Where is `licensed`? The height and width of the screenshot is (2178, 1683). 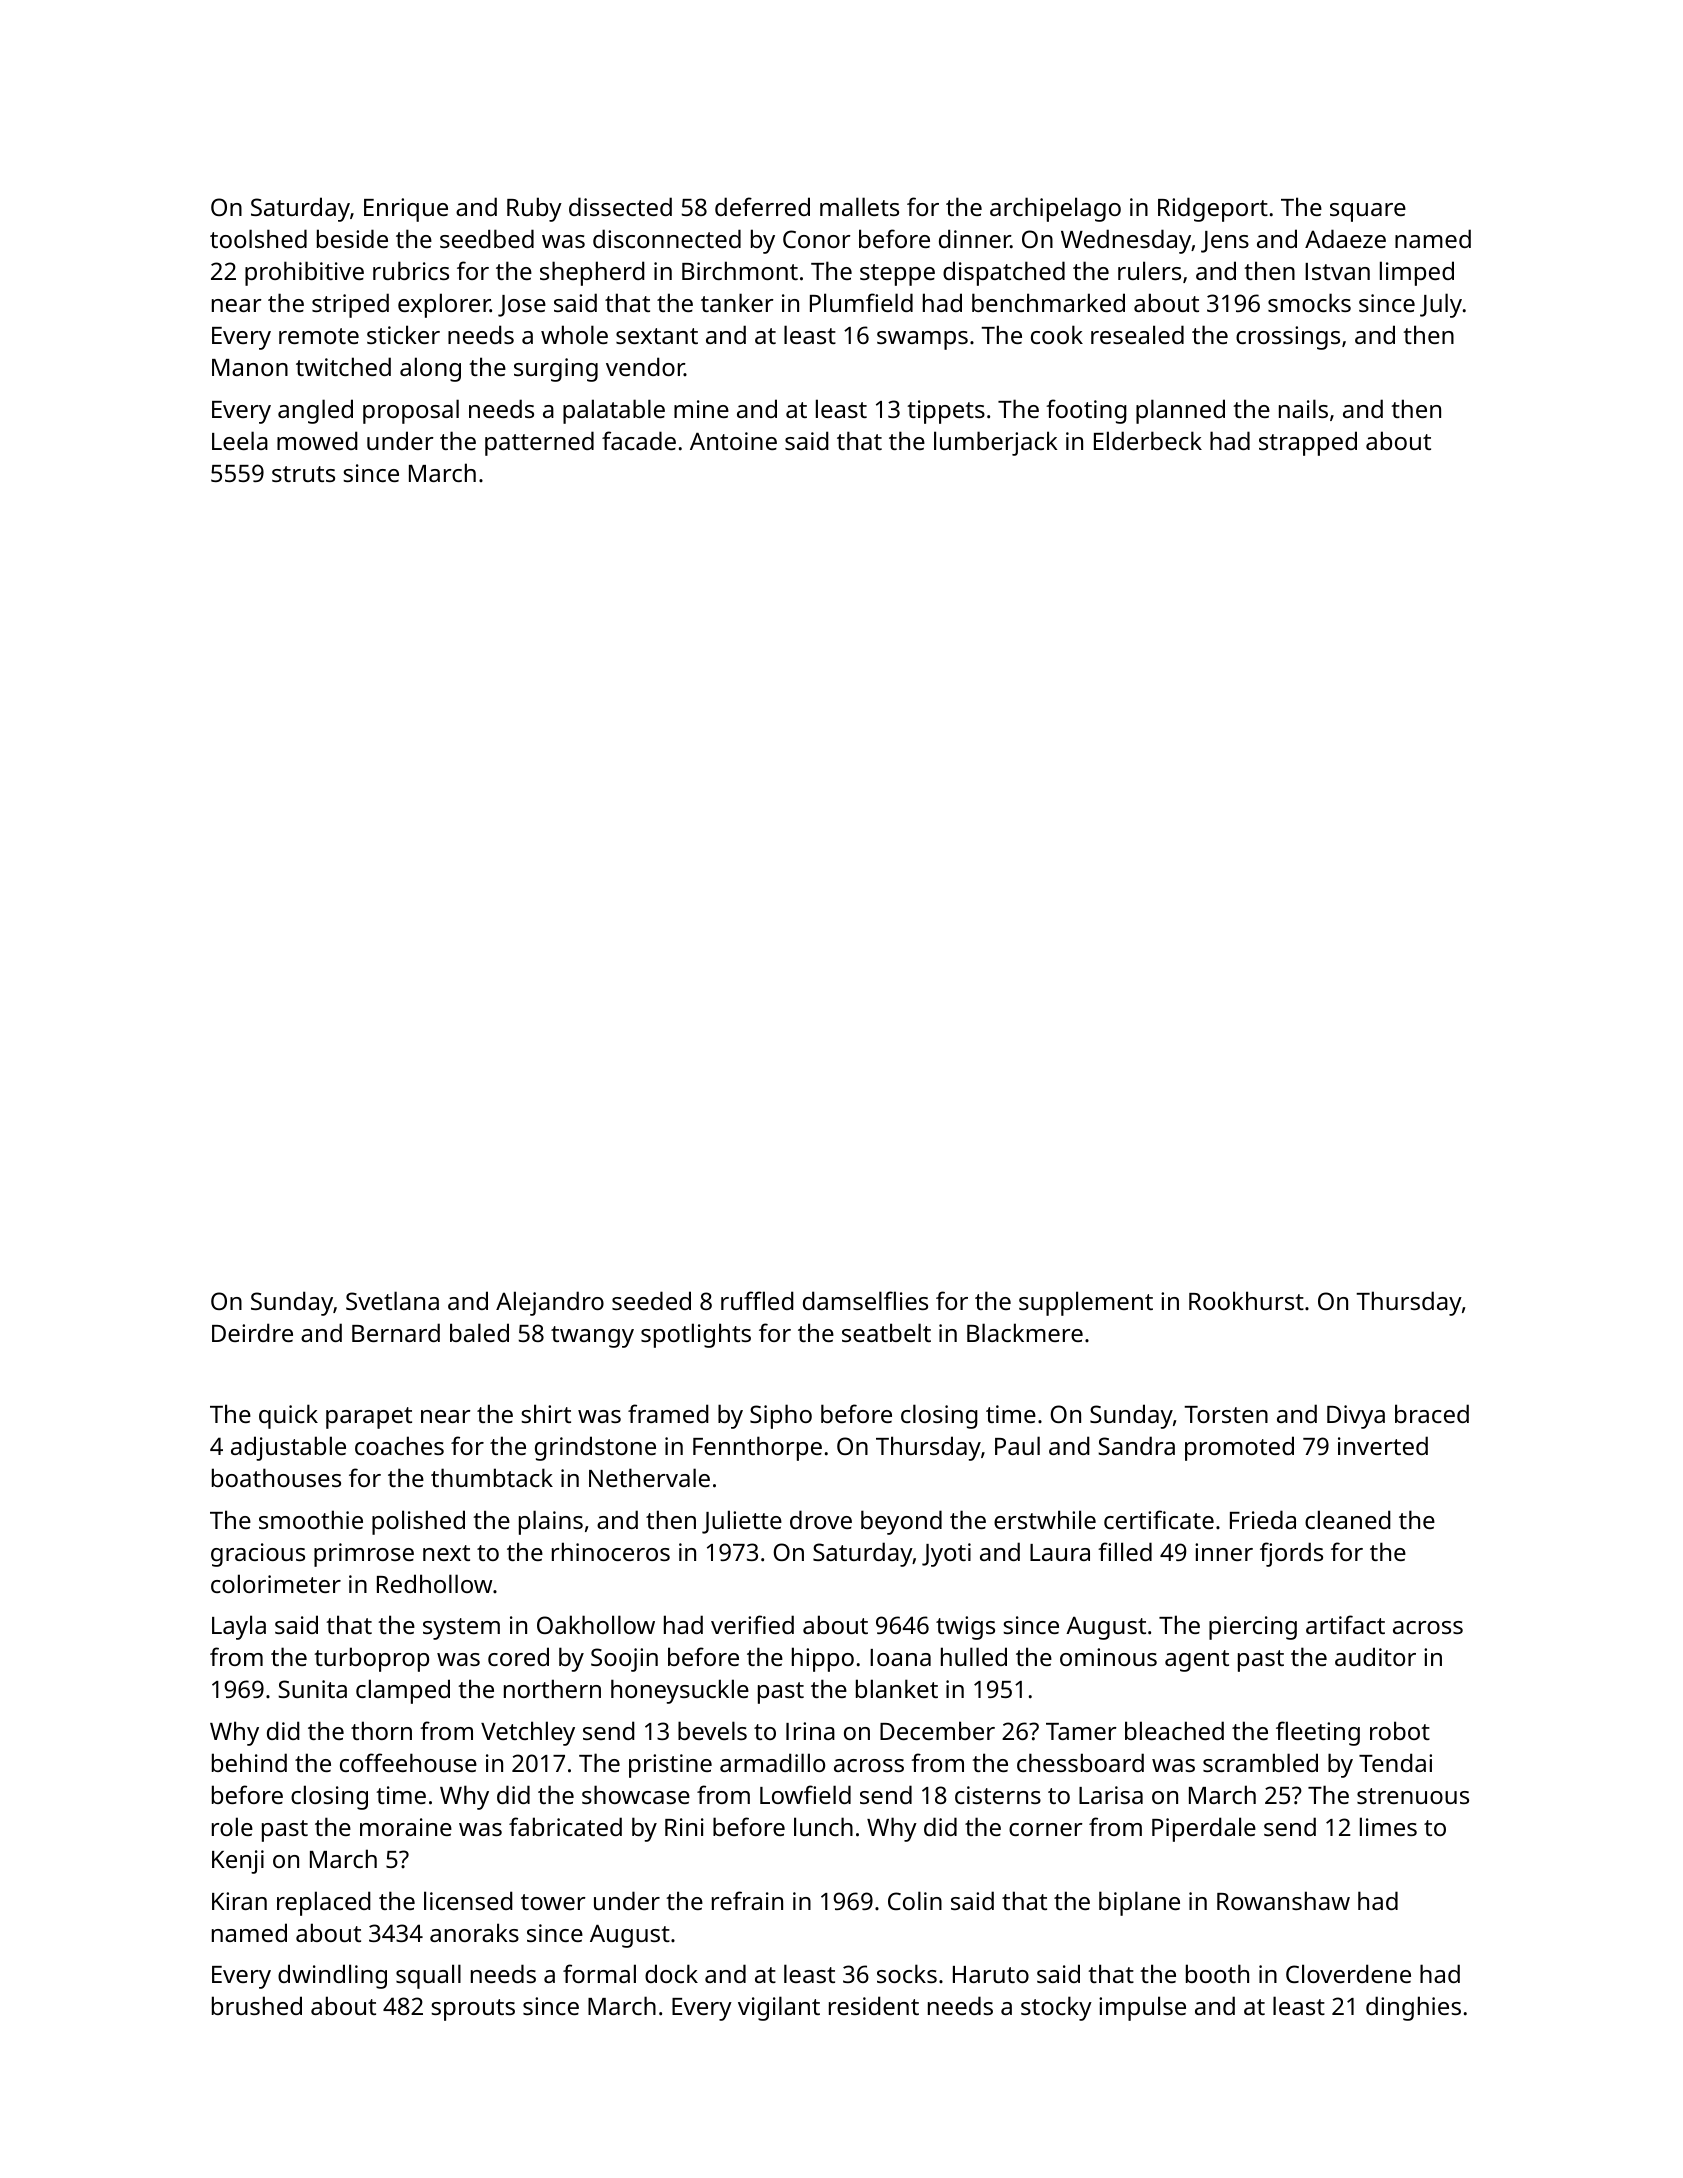
licensed is located at coordinates (468, 1900).
